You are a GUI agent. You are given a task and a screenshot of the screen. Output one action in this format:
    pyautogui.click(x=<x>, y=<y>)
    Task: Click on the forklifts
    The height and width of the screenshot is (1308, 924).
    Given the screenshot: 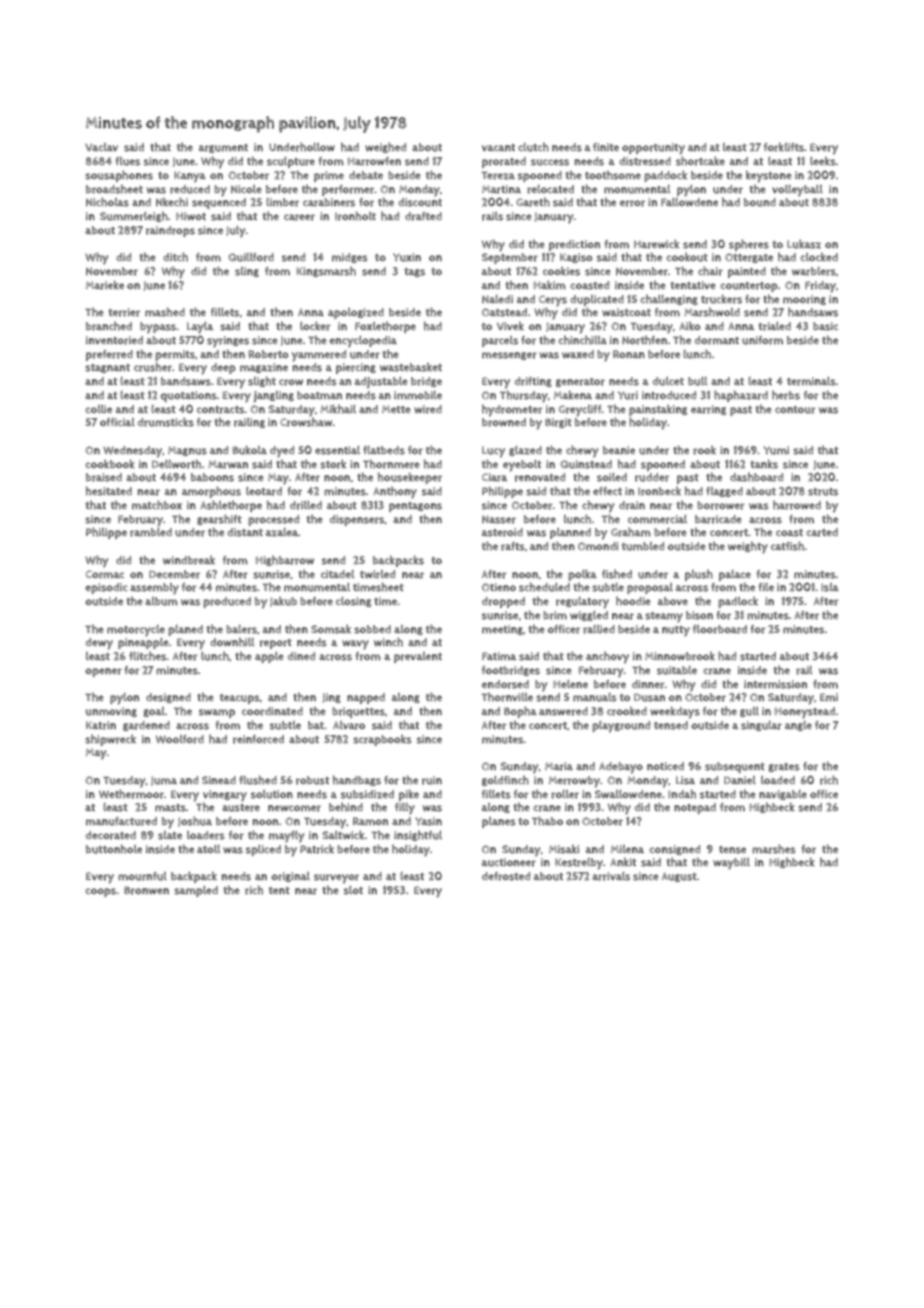 What is the action you would take?
    pyautogui.click(x=784, y=147)
